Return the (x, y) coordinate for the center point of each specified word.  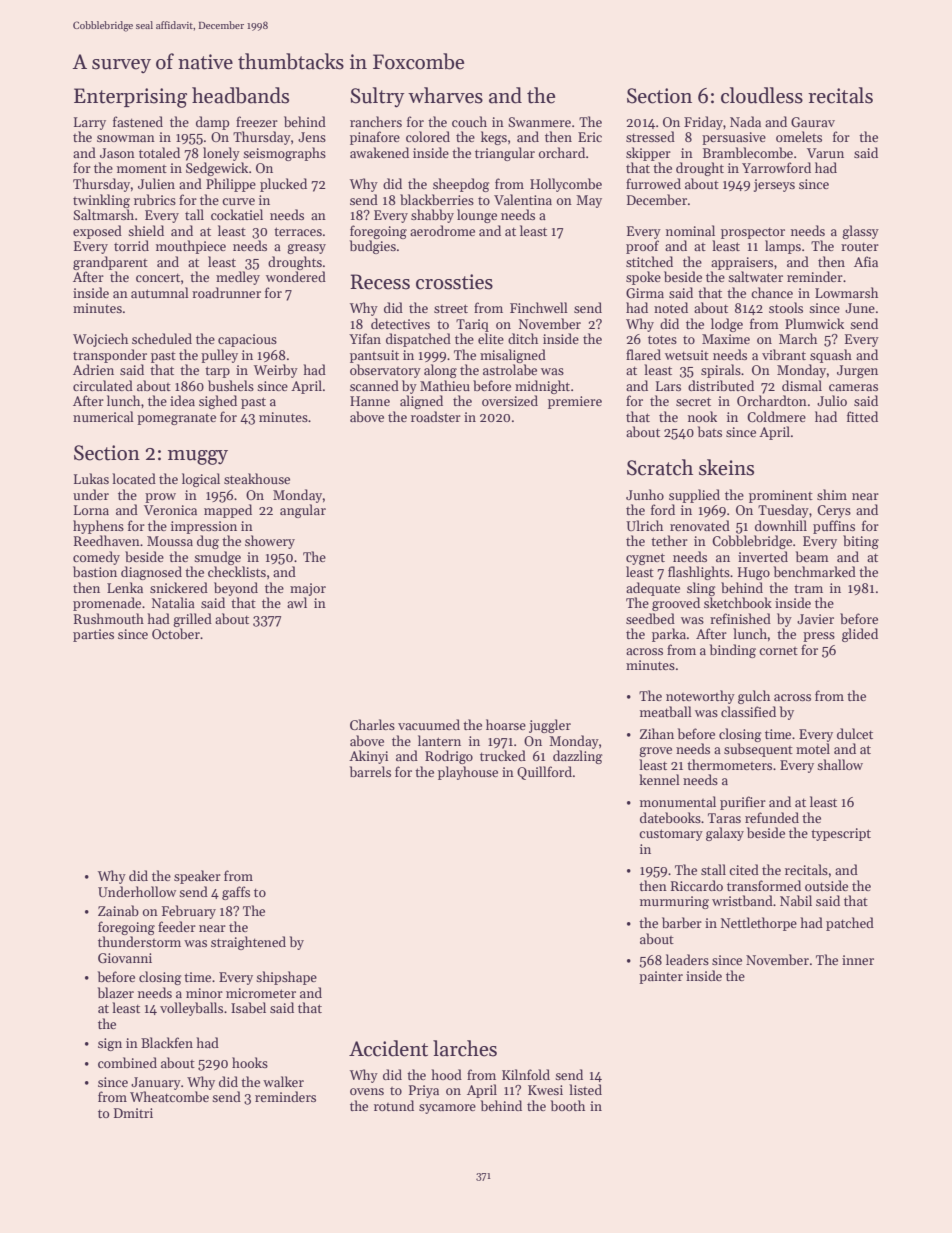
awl (297, 602)
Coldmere (776, 416)
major (308, 589)
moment (142, 169)
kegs (494, 138)
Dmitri (133, 1113)
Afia (866, 261)
